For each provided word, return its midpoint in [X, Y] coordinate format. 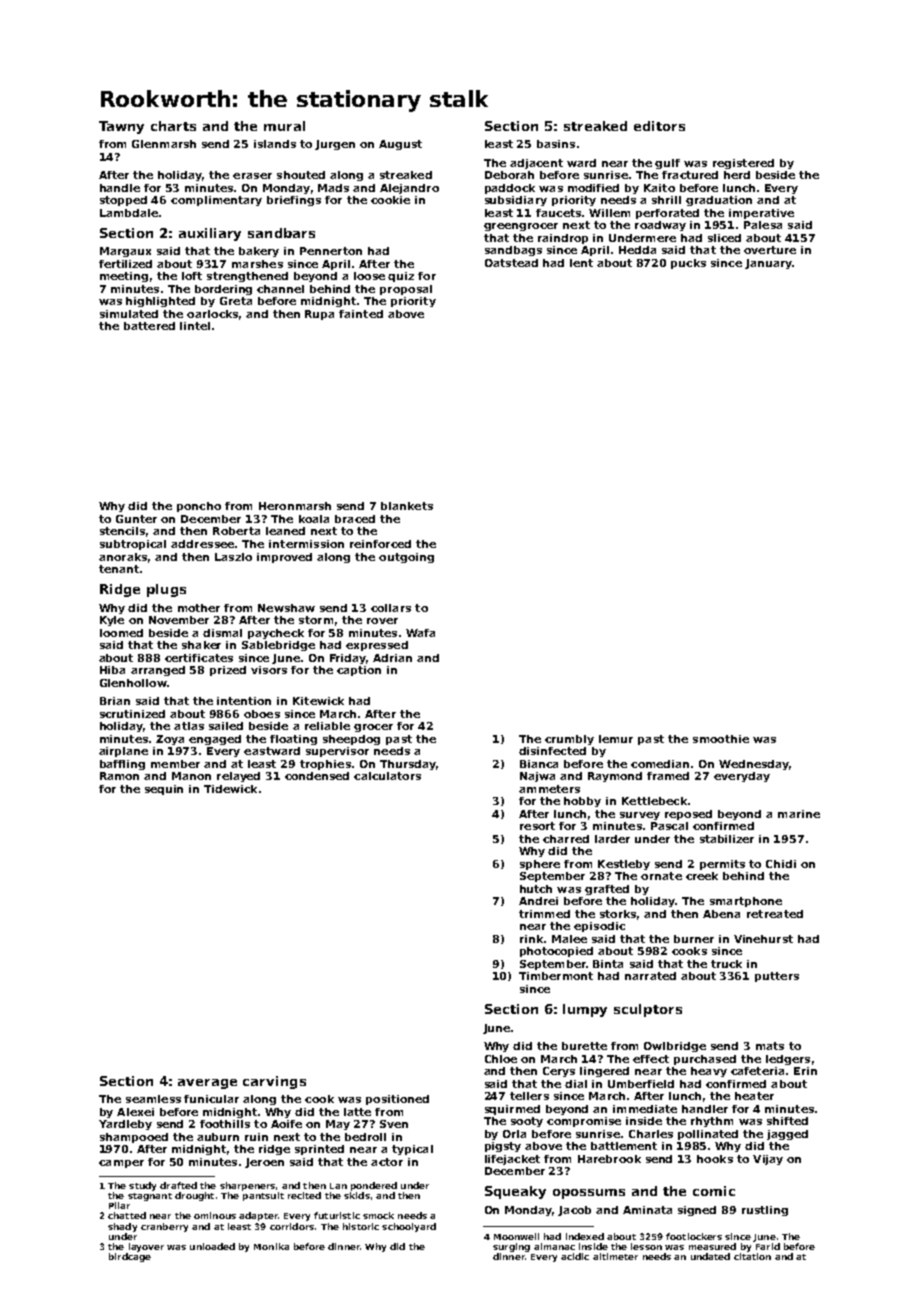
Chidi [781, 864]
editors [659, 126]
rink [531, 939]
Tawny [121, 127]
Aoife [286, 1124]
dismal [222, 633]
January [768, 264]
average [207, 1084]
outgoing [406, 558]
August [400, 145]
